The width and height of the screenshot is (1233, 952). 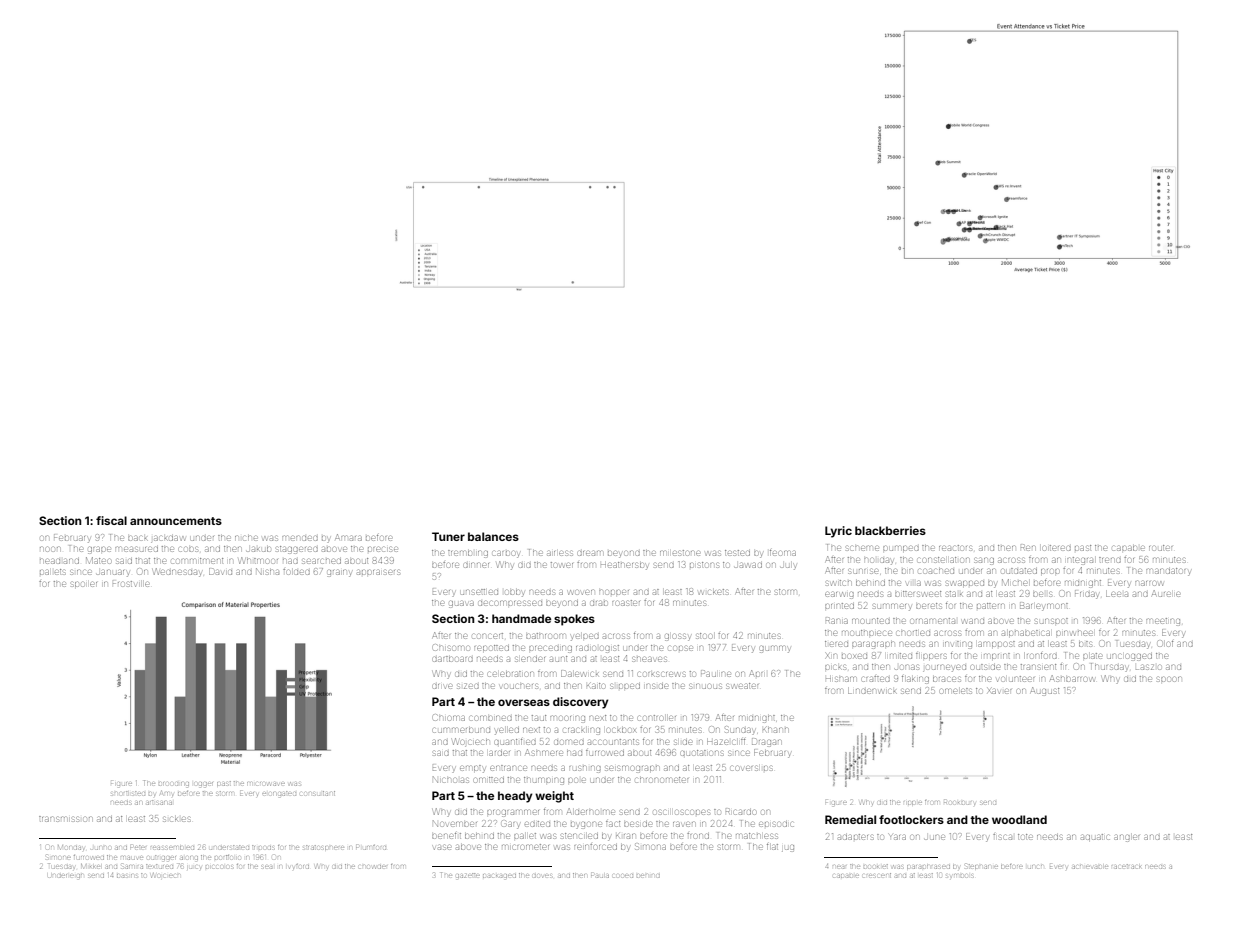 What do you see at coordinates (530, 659) in the screenshot?
I see `slender` at bounding box center [530, 659].
